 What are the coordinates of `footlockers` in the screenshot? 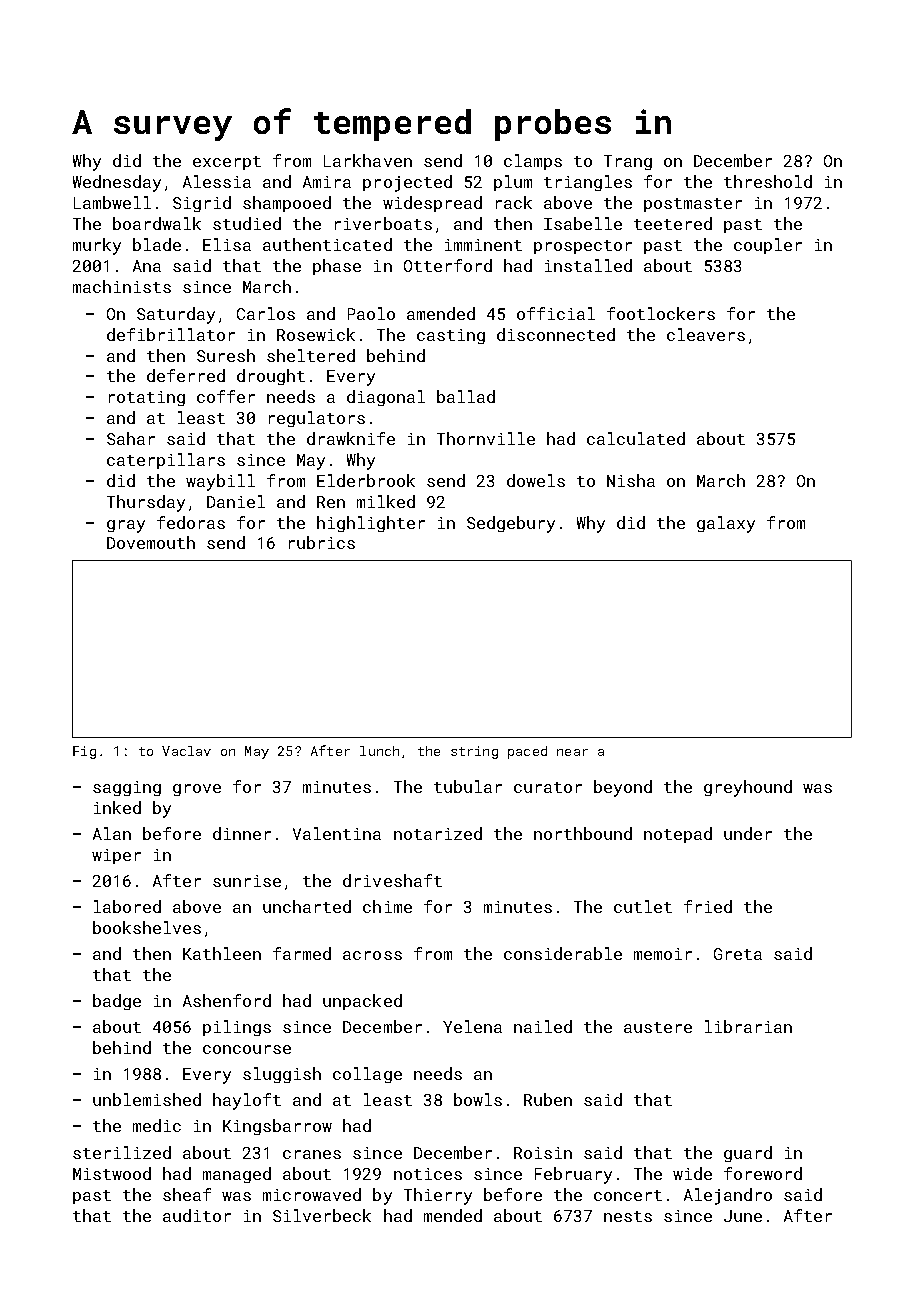 It's located at (661, 313).
